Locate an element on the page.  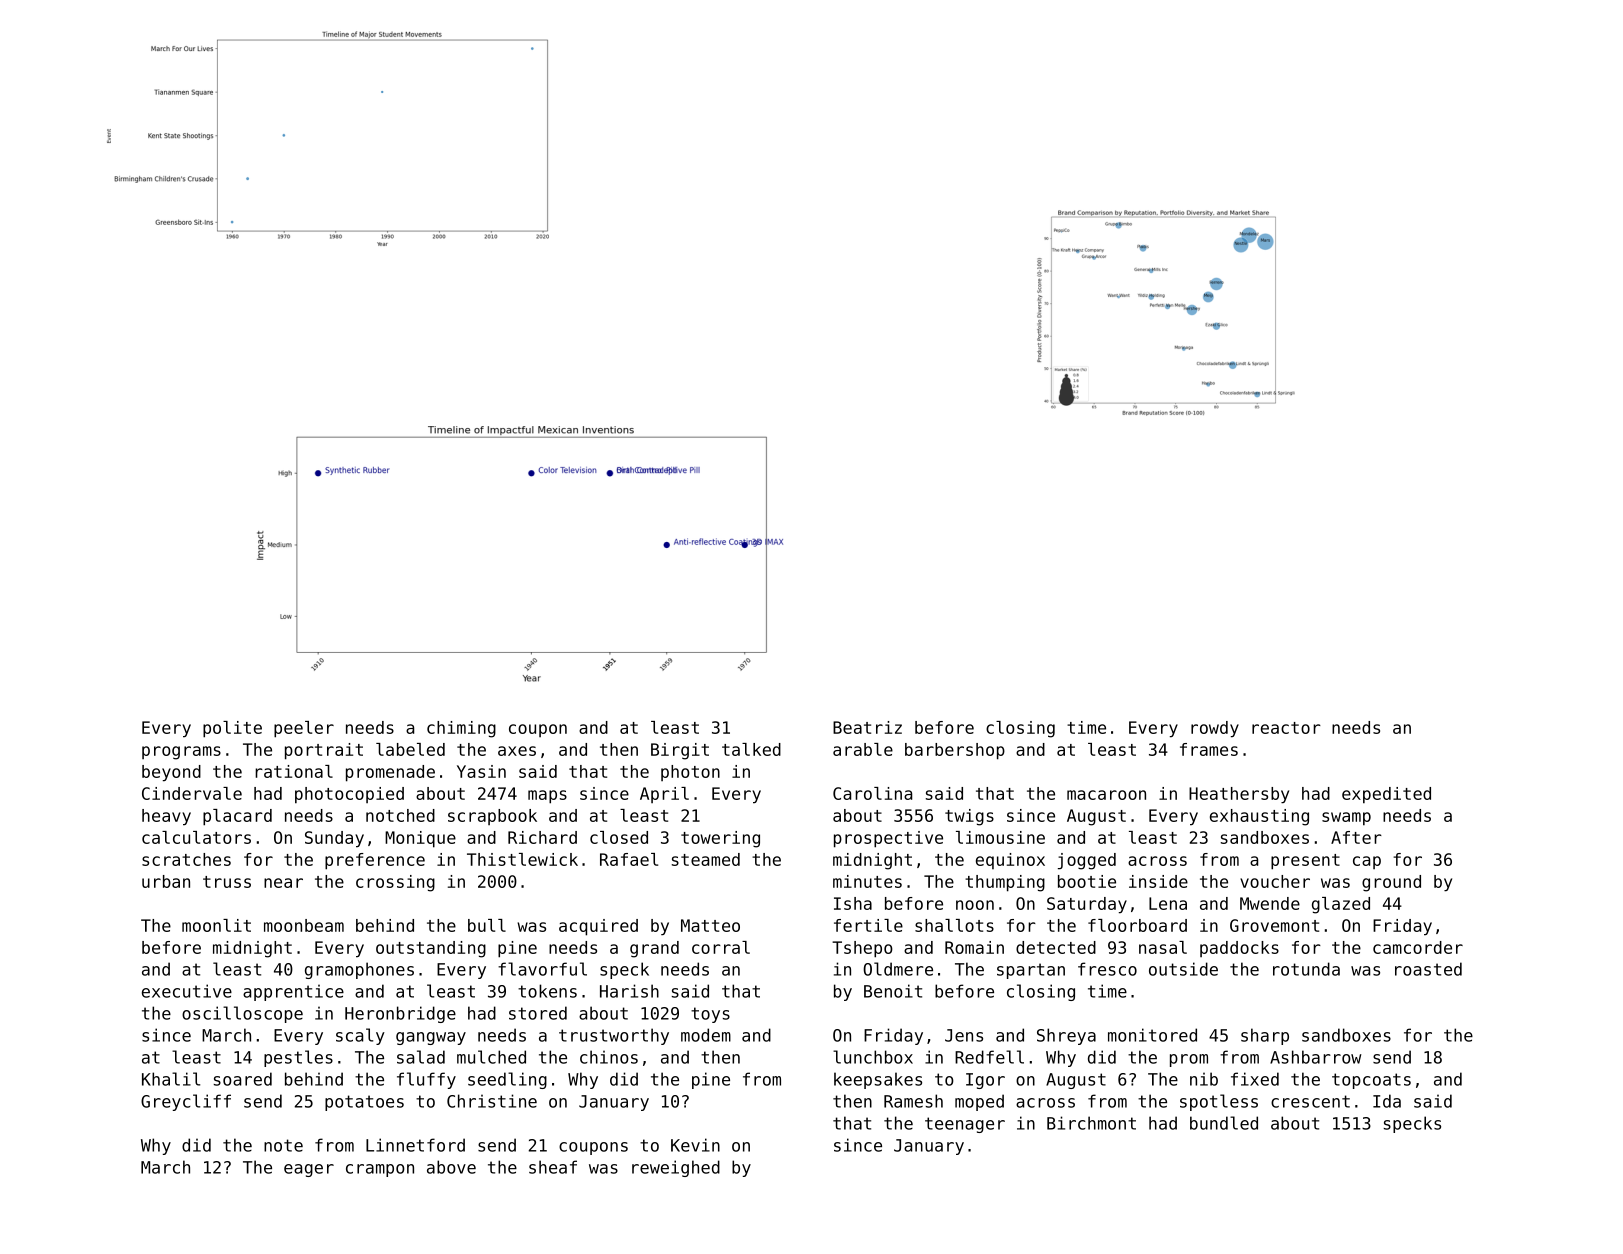
crampon is located at coordinates (380, 1170).
